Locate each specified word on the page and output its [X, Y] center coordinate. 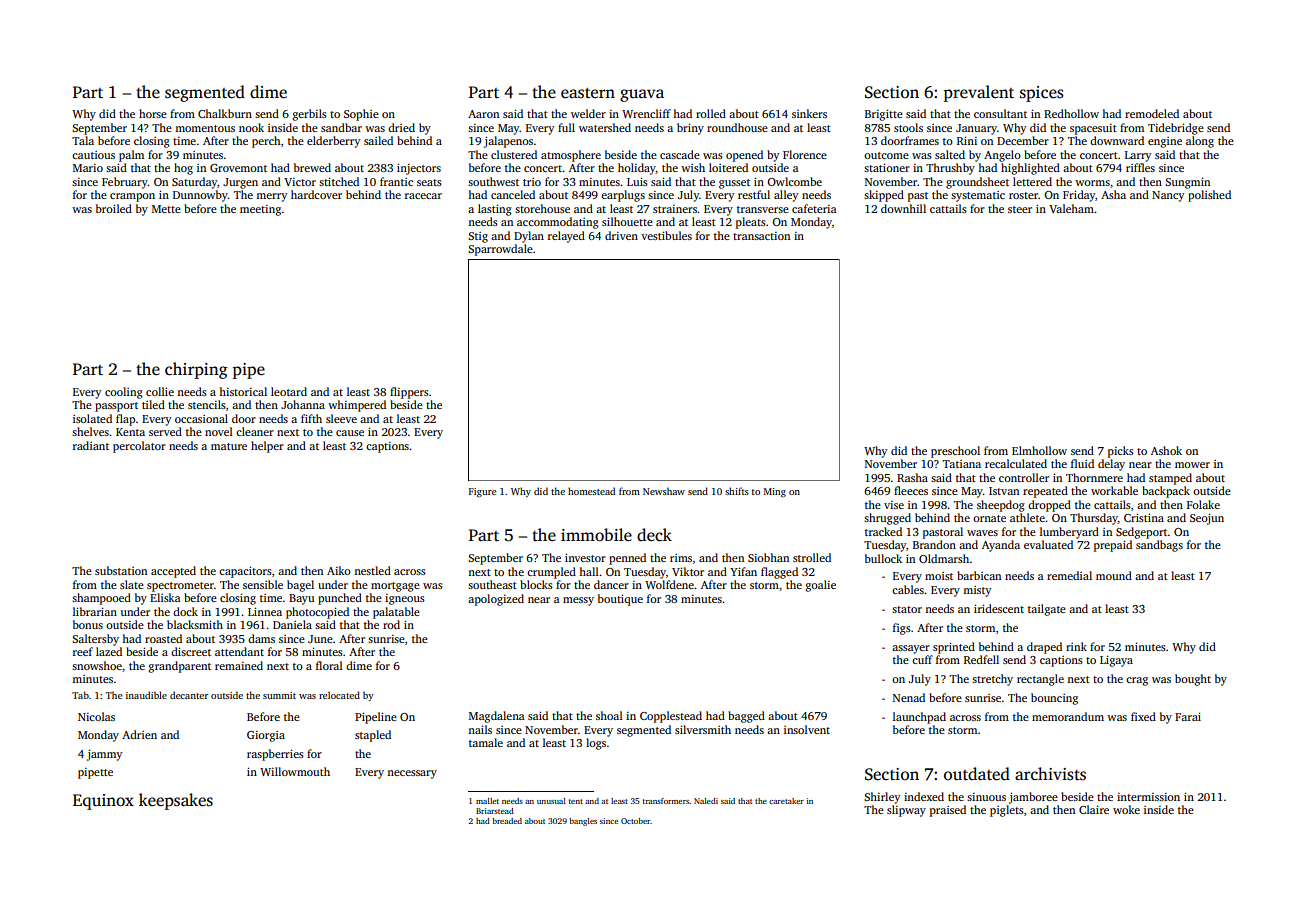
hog [183, 169]
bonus [88, 624]
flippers [409, 393]
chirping [196, 370]
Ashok [1166, 450]
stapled [373, 736]
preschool [955, 452]
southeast [492, 584]
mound [1114, 575]
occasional [201, 418]
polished [1209, 196]
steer [1020, 209]
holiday [637, 169]
